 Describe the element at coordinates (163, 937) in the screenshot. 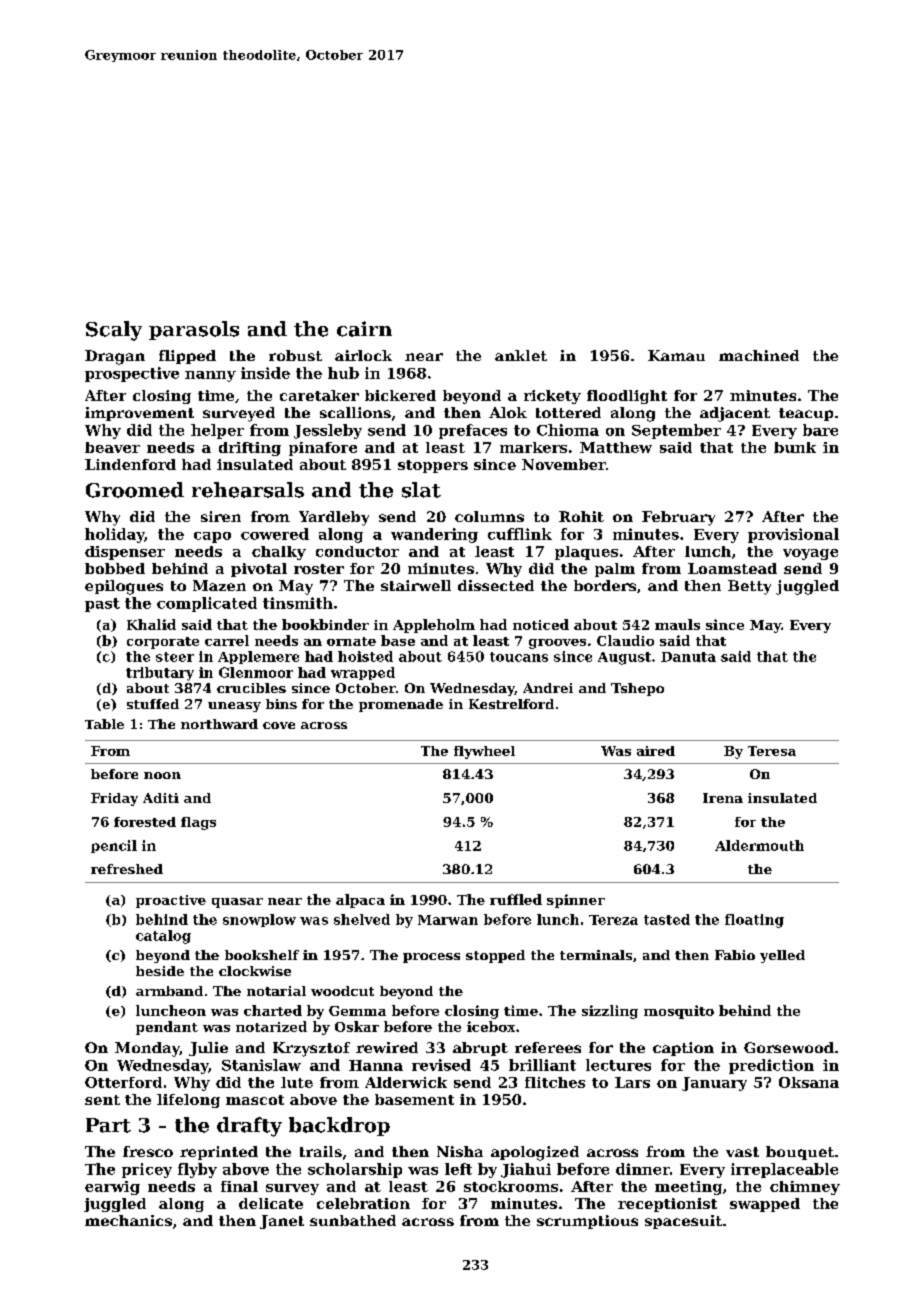

I see `catalog` at that location.
